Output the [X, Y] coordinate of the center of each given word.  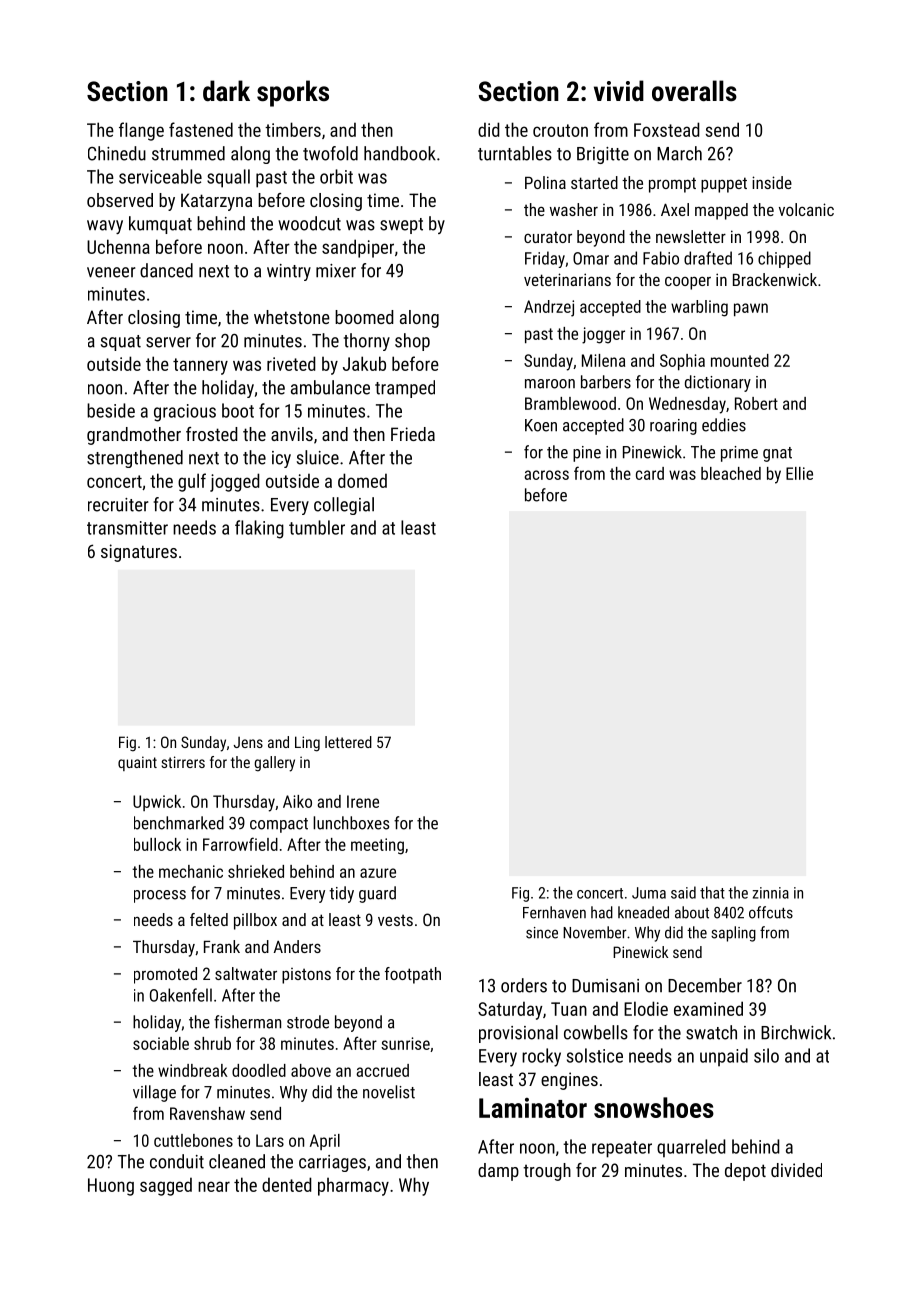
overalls [694, 91]
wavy [105, 227]
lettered [348, 742]
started [594, 182]
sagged [166, 1186]
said [683, 892]
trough [547, 1172]
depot [745, 1172]
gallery [274, 764]
